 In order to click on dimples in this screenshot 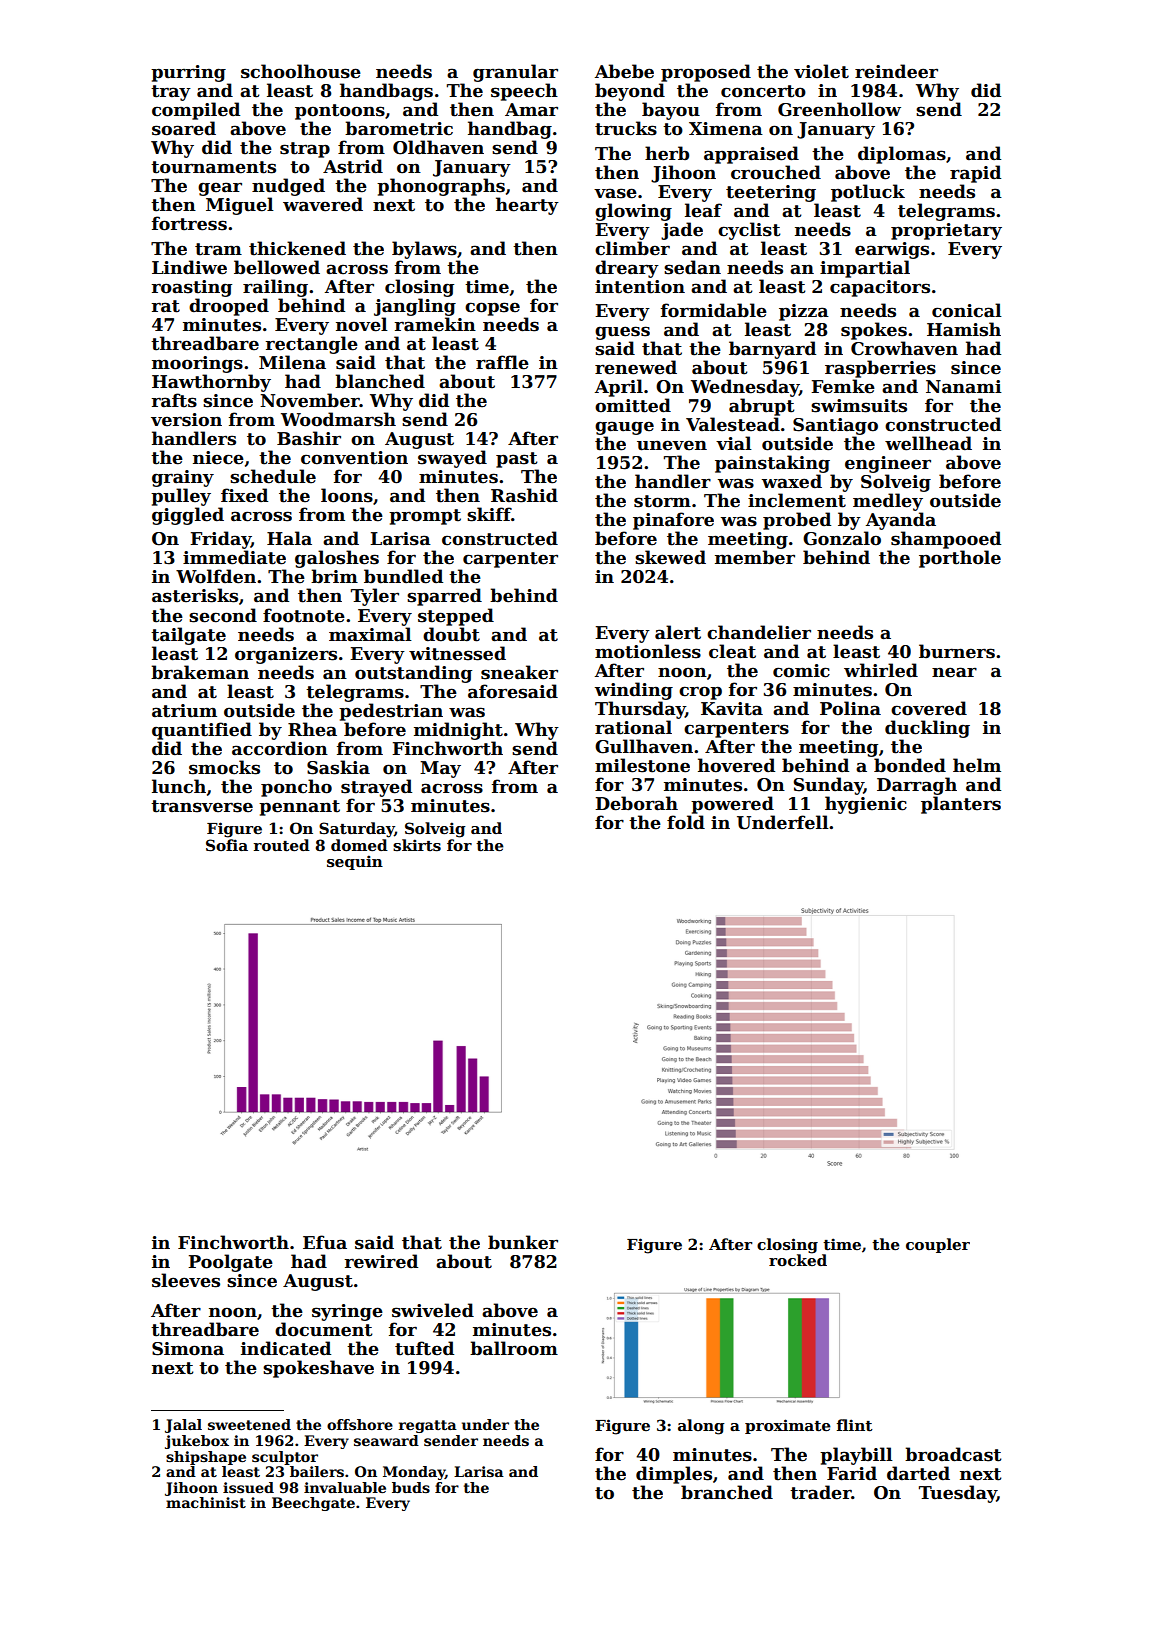, I will do `click(674, 1475)`.
